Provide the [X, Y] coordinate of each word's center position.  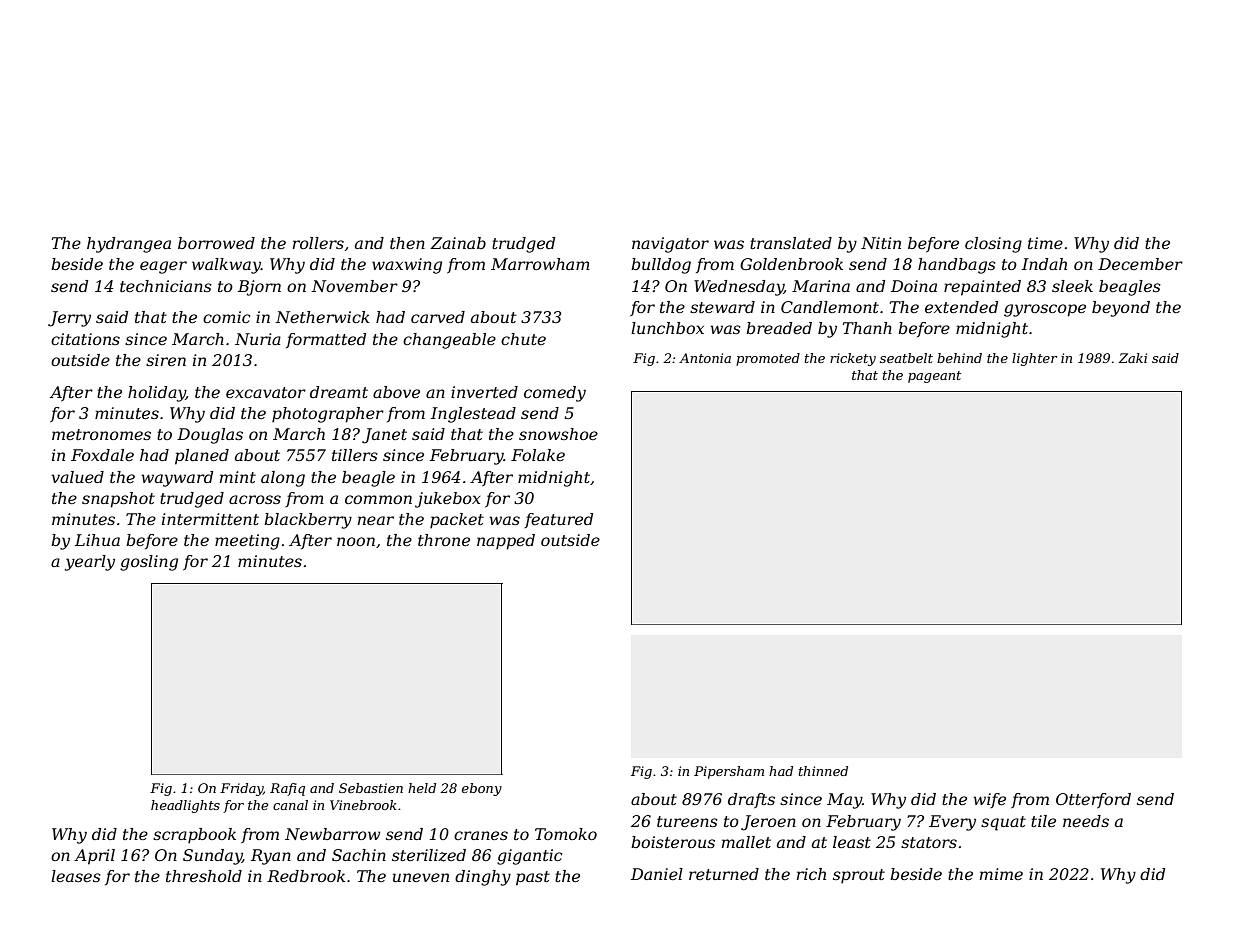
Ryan [271, 857]
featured [558, 520]
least [852, 842]
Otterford [1093, 800]
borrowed [216, 243]
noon [356, 541]
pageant [934, 377]
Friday [241, 789]
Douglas [210, 436]
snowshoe [558, 434]
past [533, 878]
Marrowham [540, 264]
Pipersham [729, 772]
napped [506, 542]
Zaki [1132, 358]
